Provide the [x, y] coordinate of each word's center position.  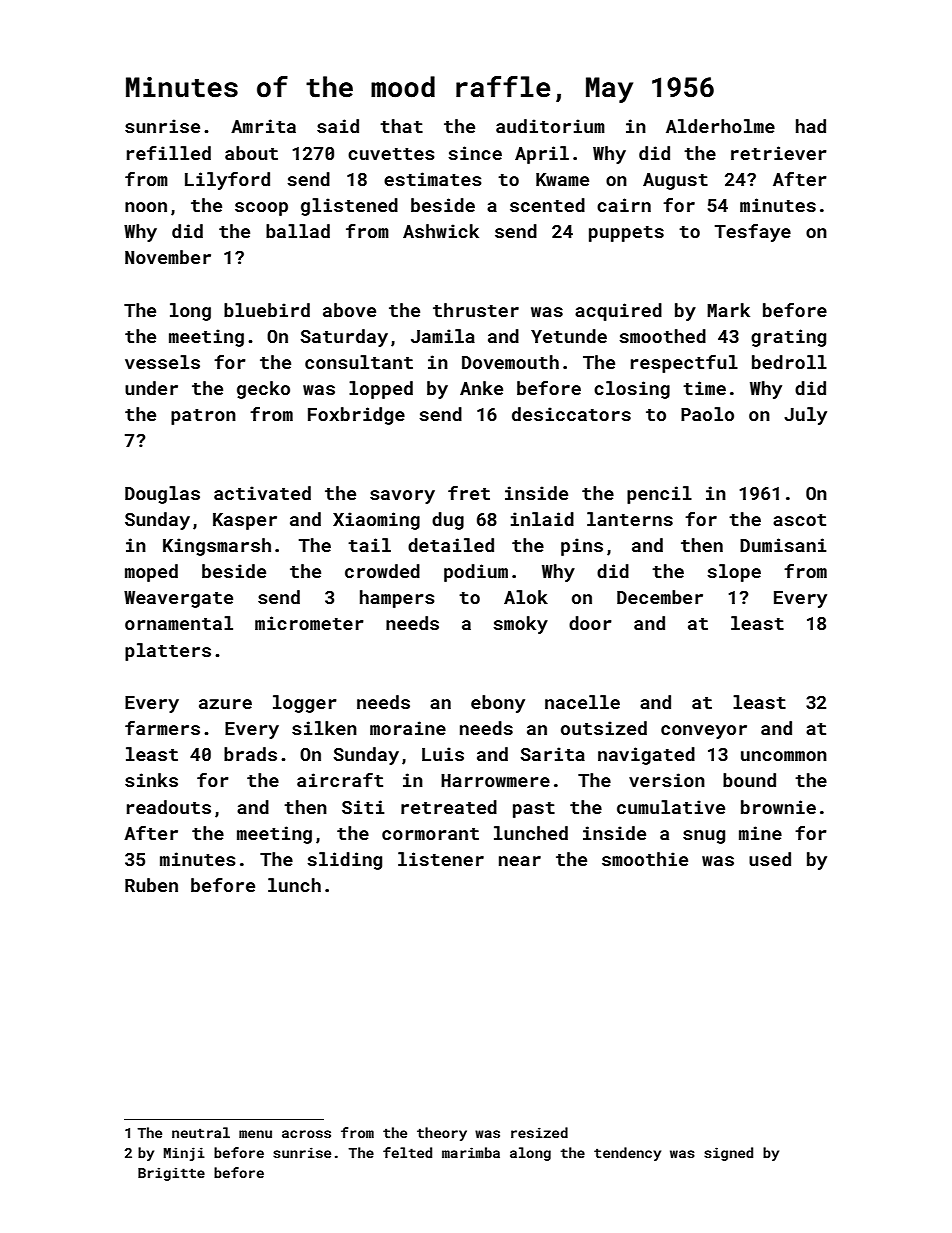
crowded [382, 571]
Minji [184, 1154]
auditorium [550, 126]
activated [262, 493]
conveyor [704, 732]
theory [442, 1134]
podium [476, 573]
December [660, 597]
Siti [363, 807]
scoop [261, 209]
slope [734, 573]
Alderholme [720, 126]
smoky [521, 625]
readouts [169, 807]
